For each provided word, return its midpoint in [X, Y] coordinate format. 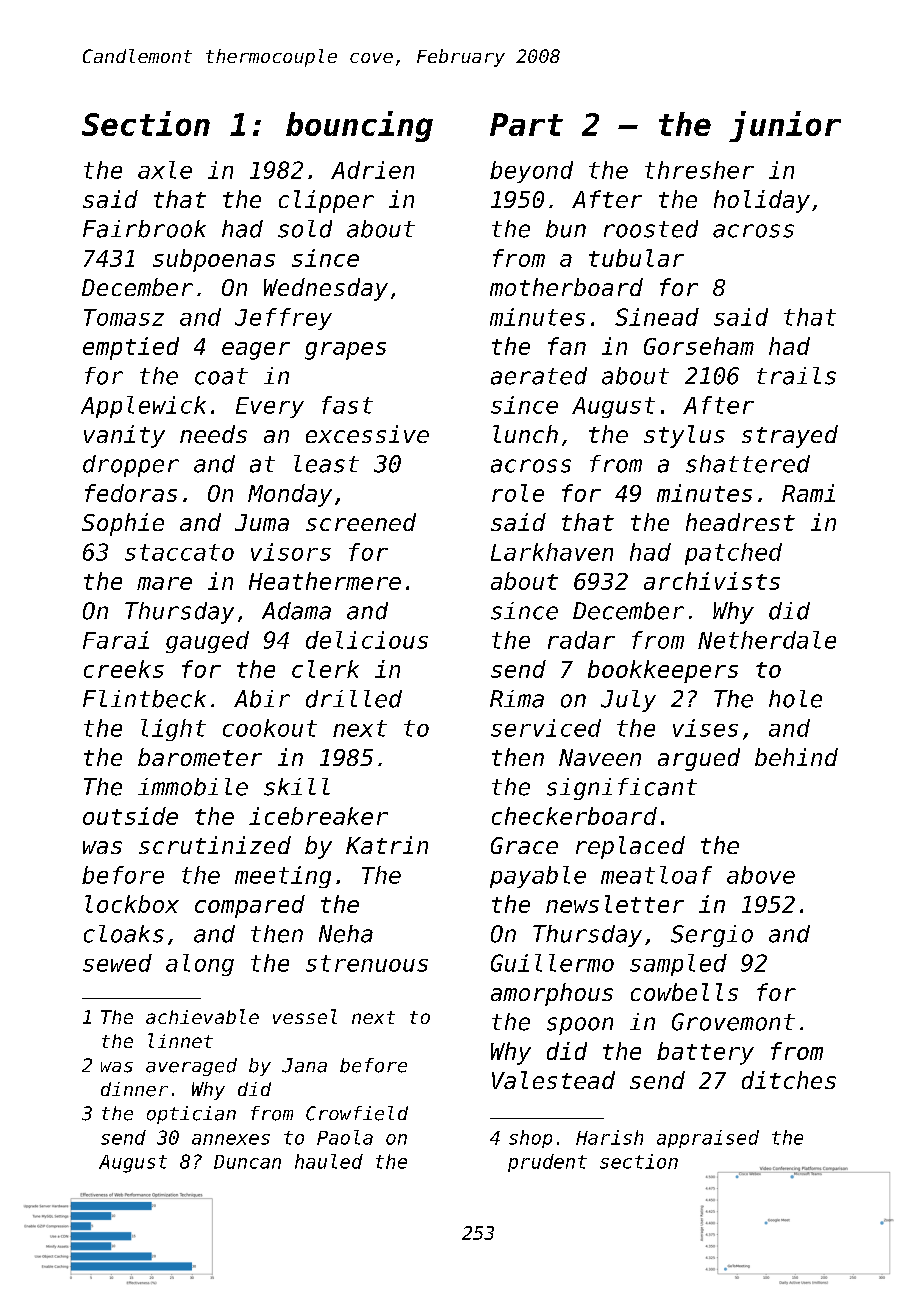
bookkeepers [663, 671]
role [518, 493]
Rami [808, 493]
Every [270, 407]
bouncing [359, 126]
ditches [789, 1080]
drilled [354, 699]
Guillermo [552, 963]
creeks [124, 669]
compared [250, 906]
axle [165, 170]
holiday [762, 201]
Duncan [247, 1162]
